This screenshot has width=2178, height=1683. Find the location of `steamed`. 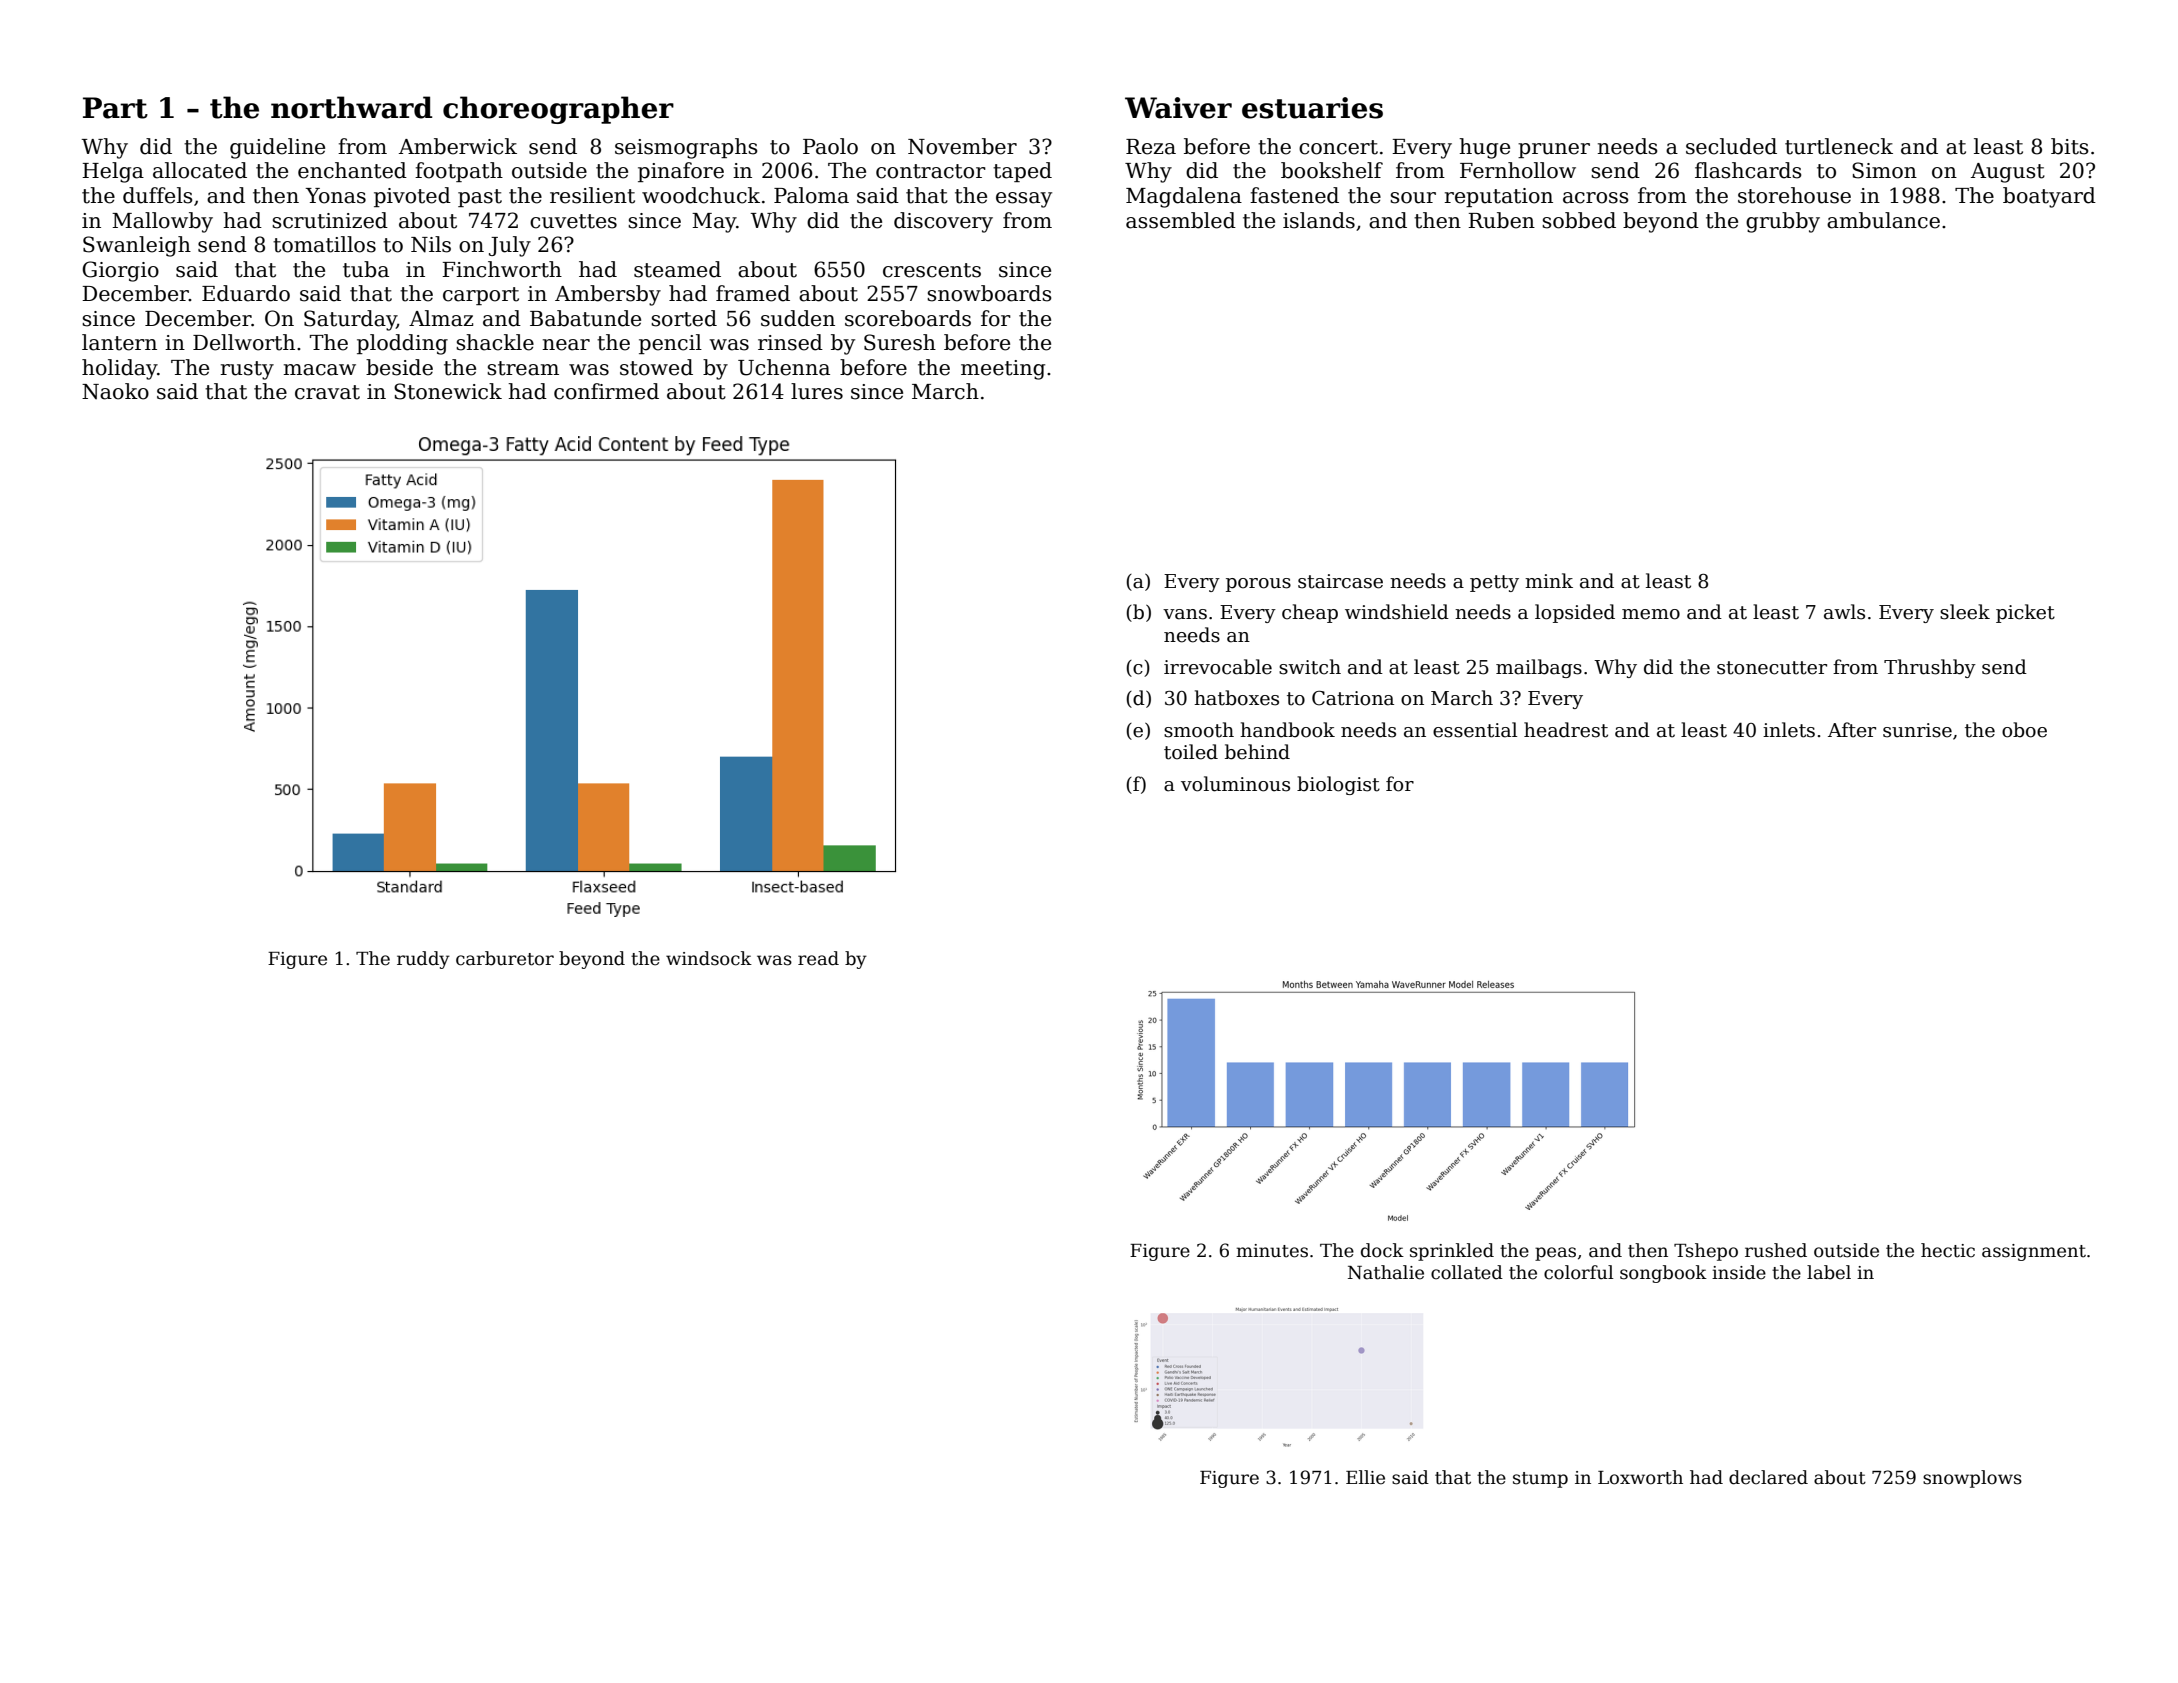

steamed is located at coordinates (677, 269).
